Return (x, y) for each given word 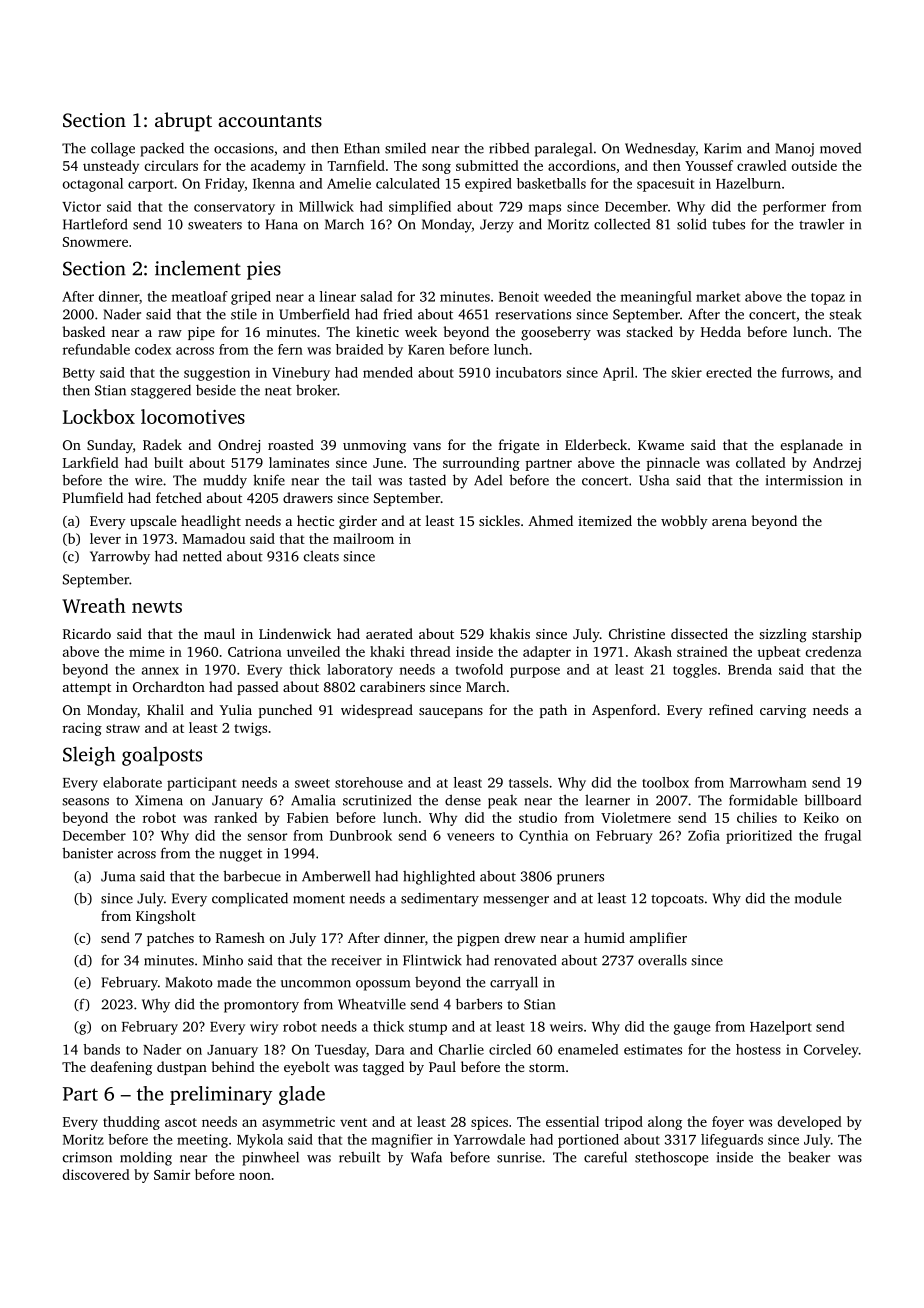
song (436, 168)
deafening (121, 1068)
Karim (723, 148)
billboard (832, 800)
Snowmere (95, 242)
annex (160, 671)
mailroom (363, 538)
